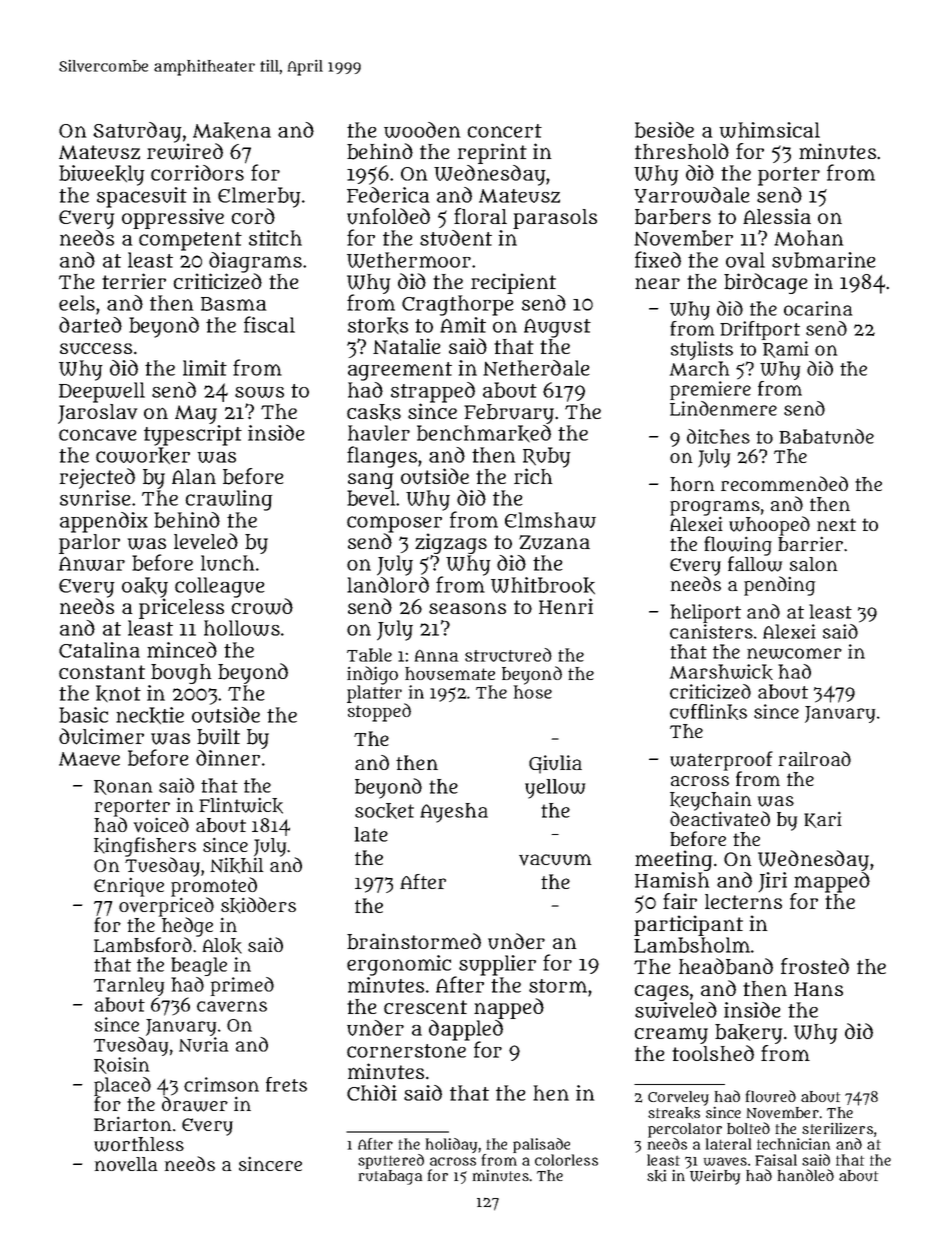 The height and width of the screenshot is (1233, 952). What do you see at coordinates (832, 882) in the screenshot?
I see `mapped` at bounding box center [832, 882].
